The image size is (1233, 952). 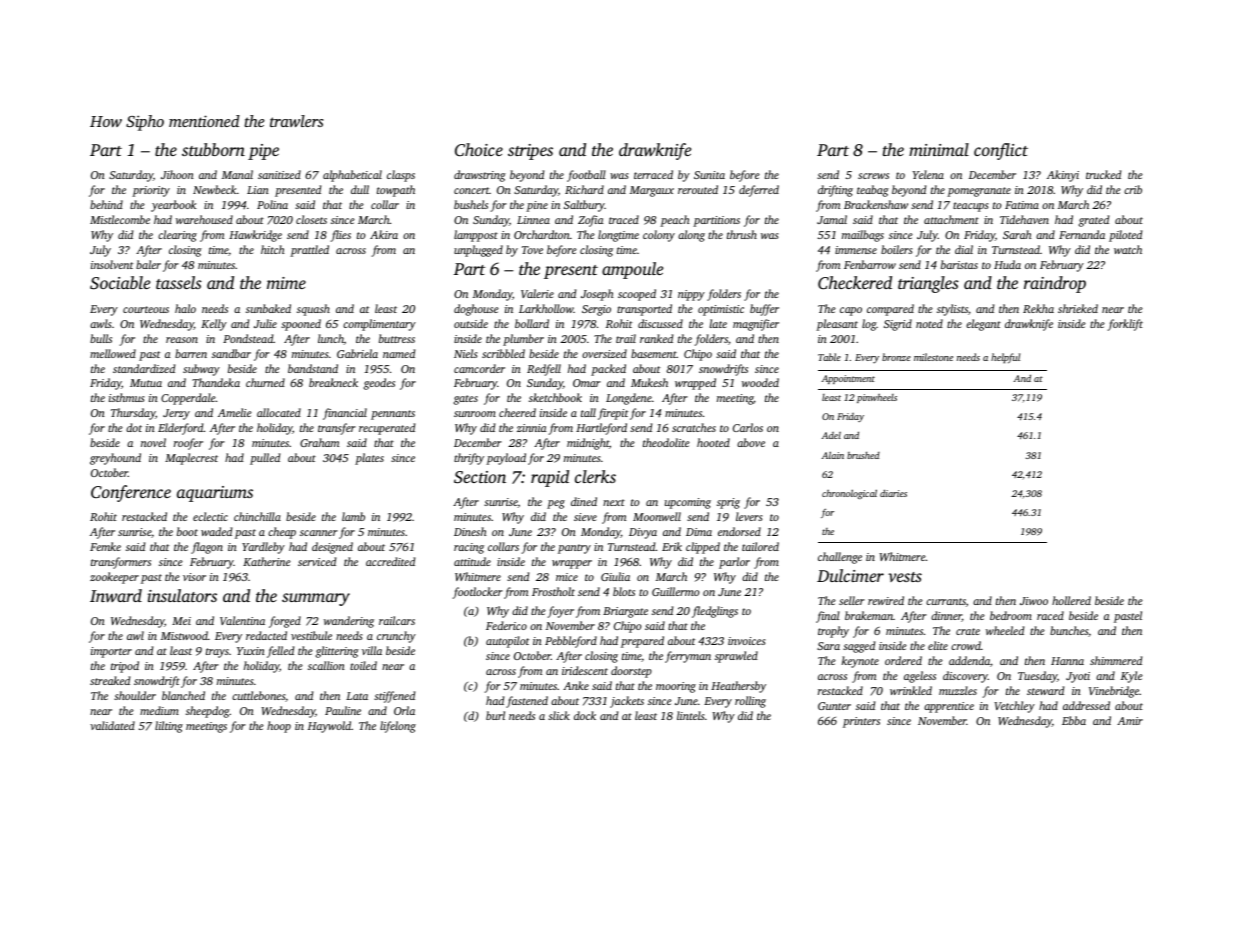 What do you see at coordinates (337, 652) in the image?
I see `glittering` at bounding box center [337, 652].
